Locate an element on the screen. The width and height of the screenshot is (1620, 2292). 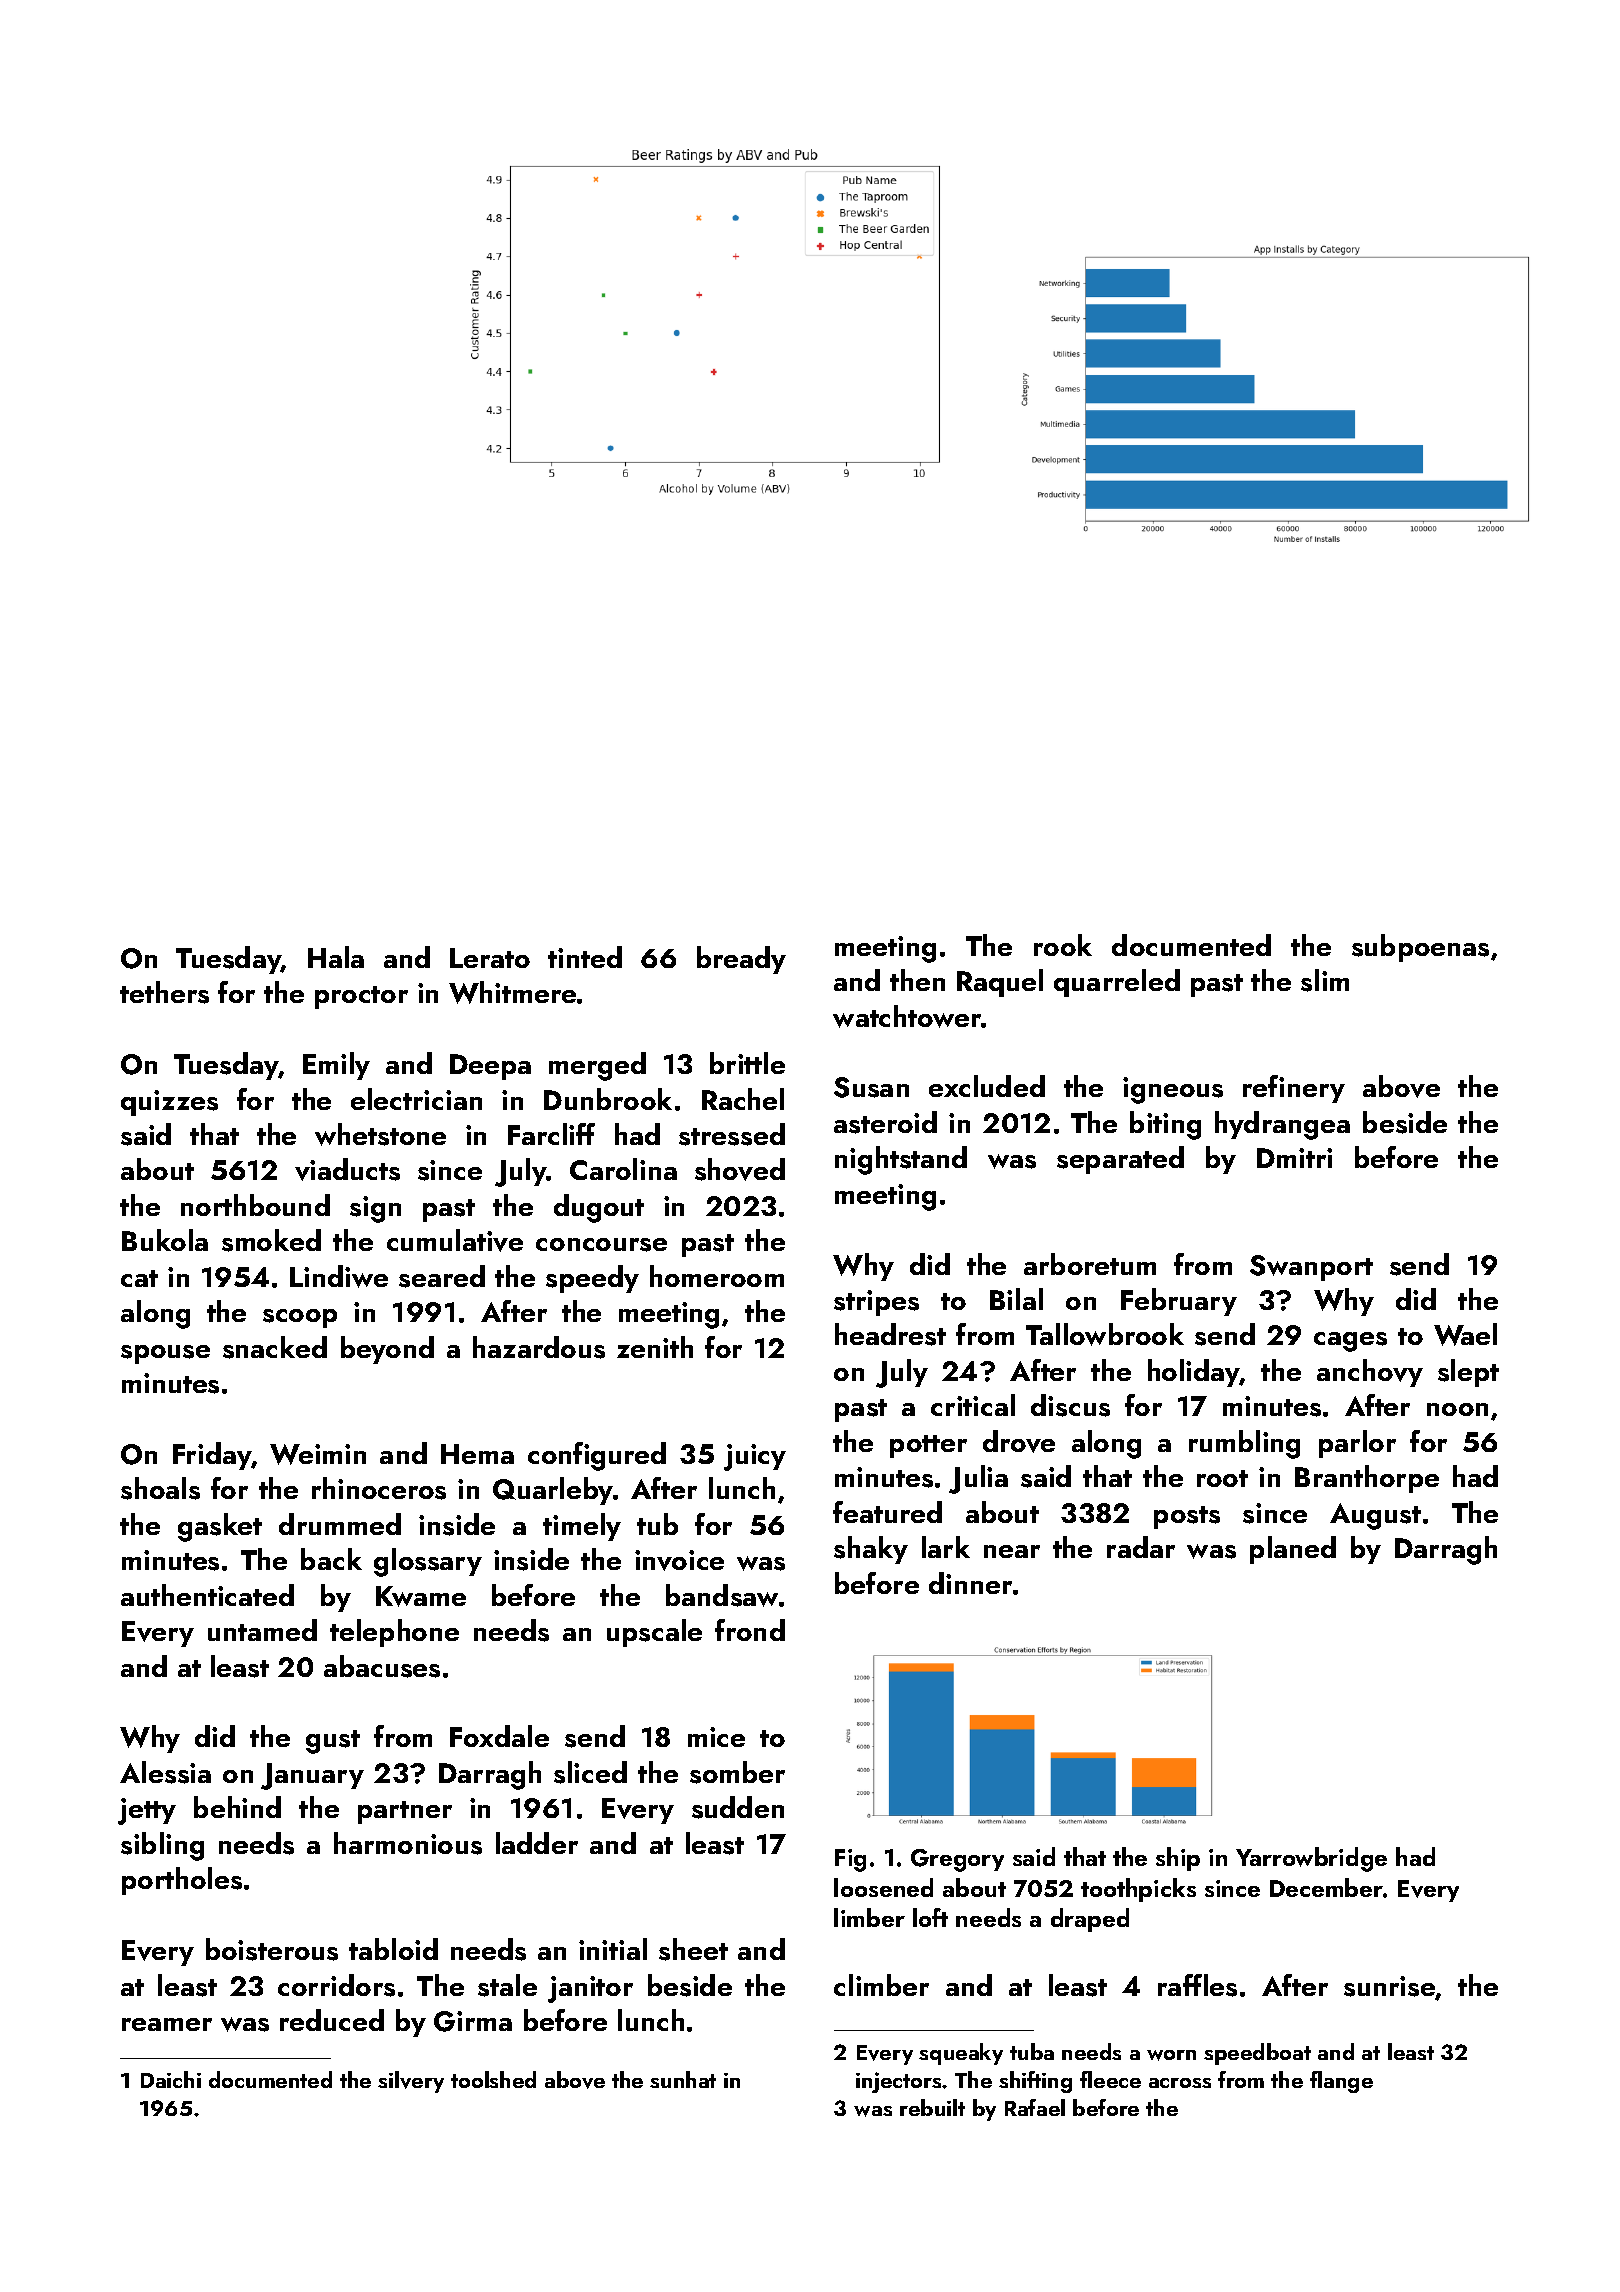
reduced is located at coordinates (332, 2020).
